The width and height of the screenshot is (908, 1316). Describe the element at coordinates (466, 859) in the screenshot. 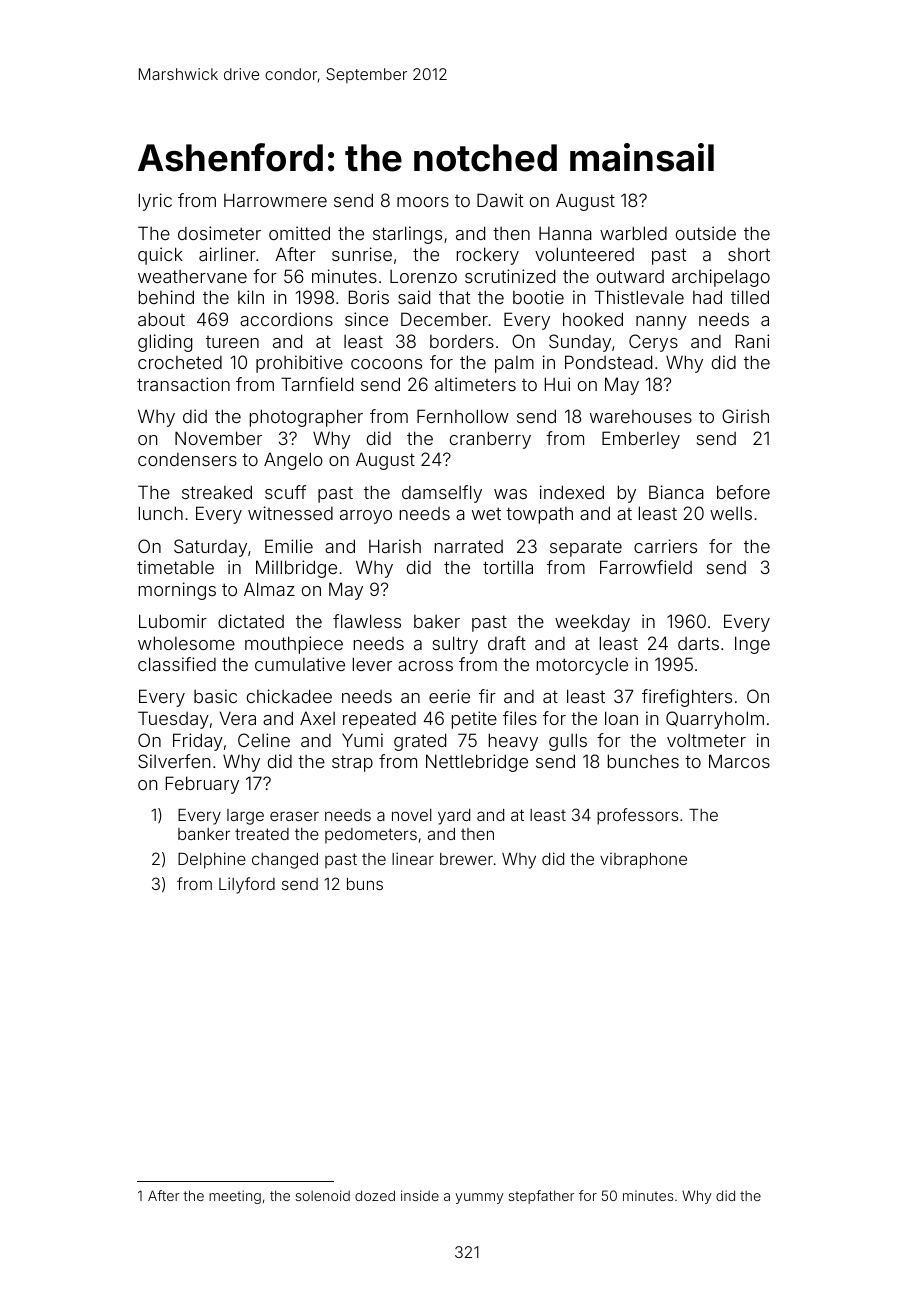

I see `brewer` at that location.
